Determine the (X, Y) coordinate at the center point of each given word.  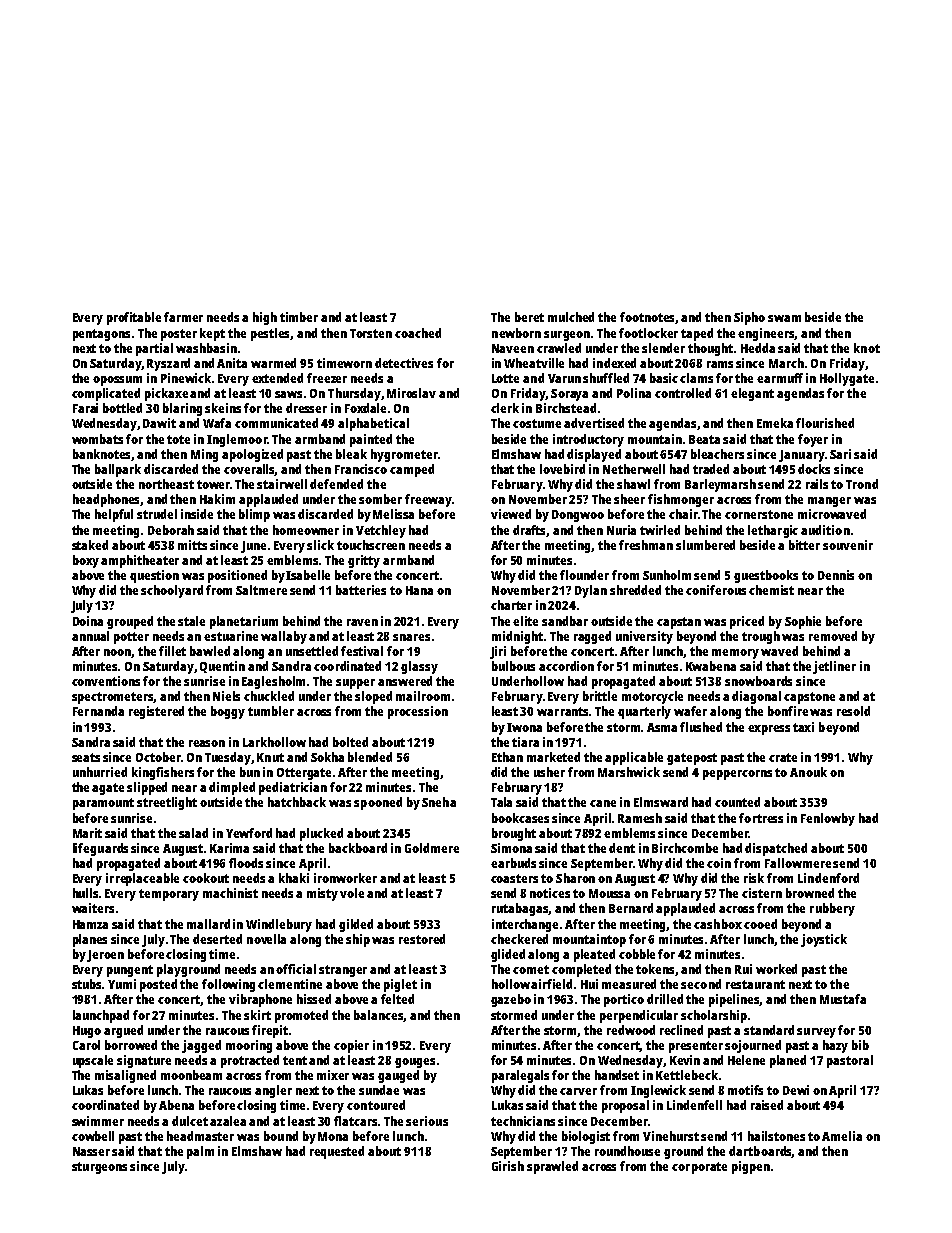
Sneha (439, 802)
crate (783, 757)
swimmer (98, 1121)
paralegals (520, 1076)
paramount (103, 804)
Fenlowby (828, 819)
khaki (294, 878)
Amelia (842, 1136)
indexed (614, 363)
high (265, 318)
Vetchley (381, 531)
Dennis (836, 575)
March (786, 363)
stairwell (282, 484)
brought (514, 834)
